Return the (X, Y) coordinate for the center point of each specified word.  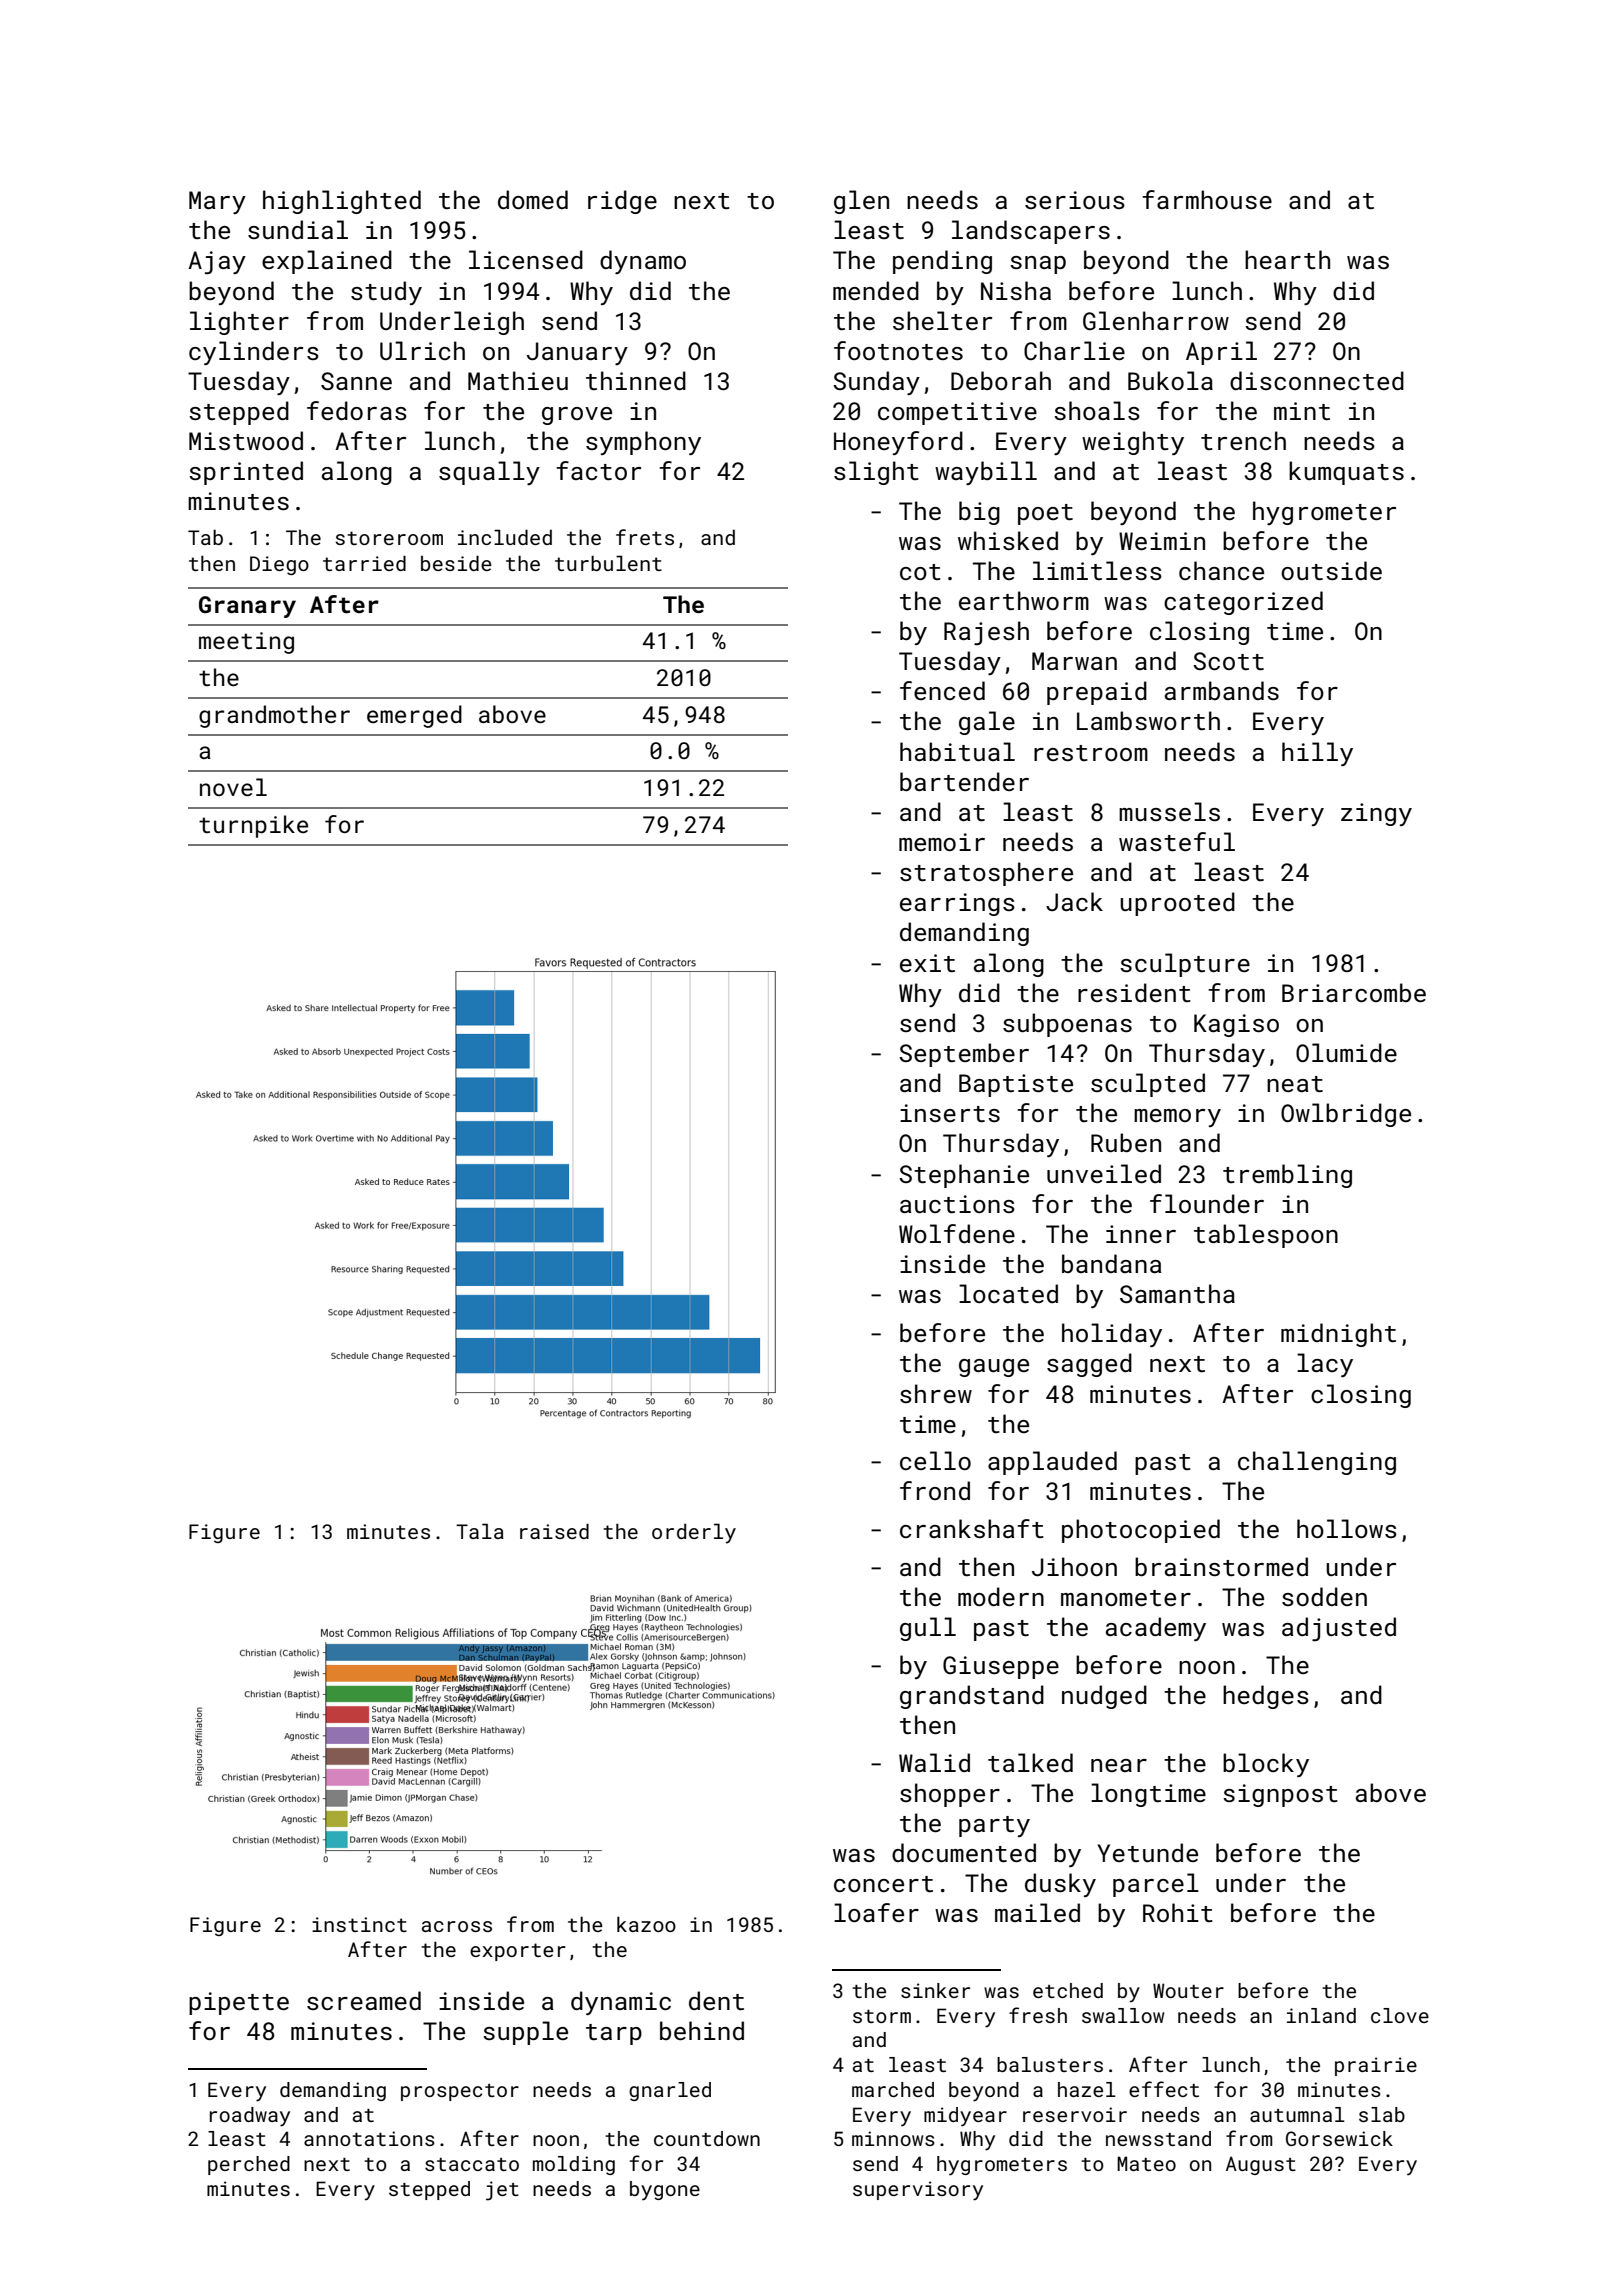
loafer (876, 1912)
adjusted (1339, 1629)
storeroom (389, 538)
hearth (1287, 259)
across (457, 1926)
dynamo (643, 262)
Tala (480, 1531)
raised (554, 1531)
